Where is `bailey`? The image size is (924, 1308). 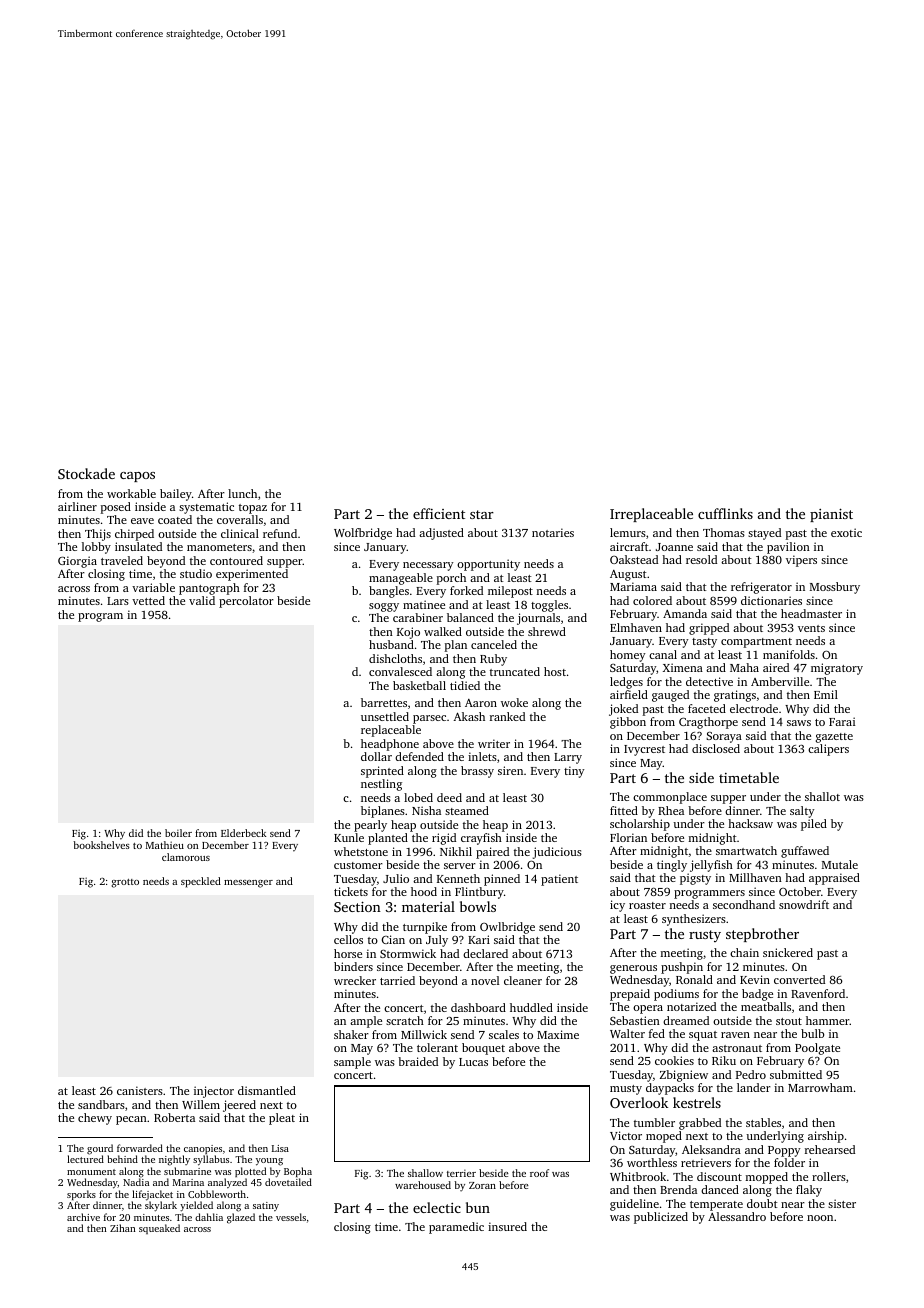
bailey is located at coordinates (176, 495).
